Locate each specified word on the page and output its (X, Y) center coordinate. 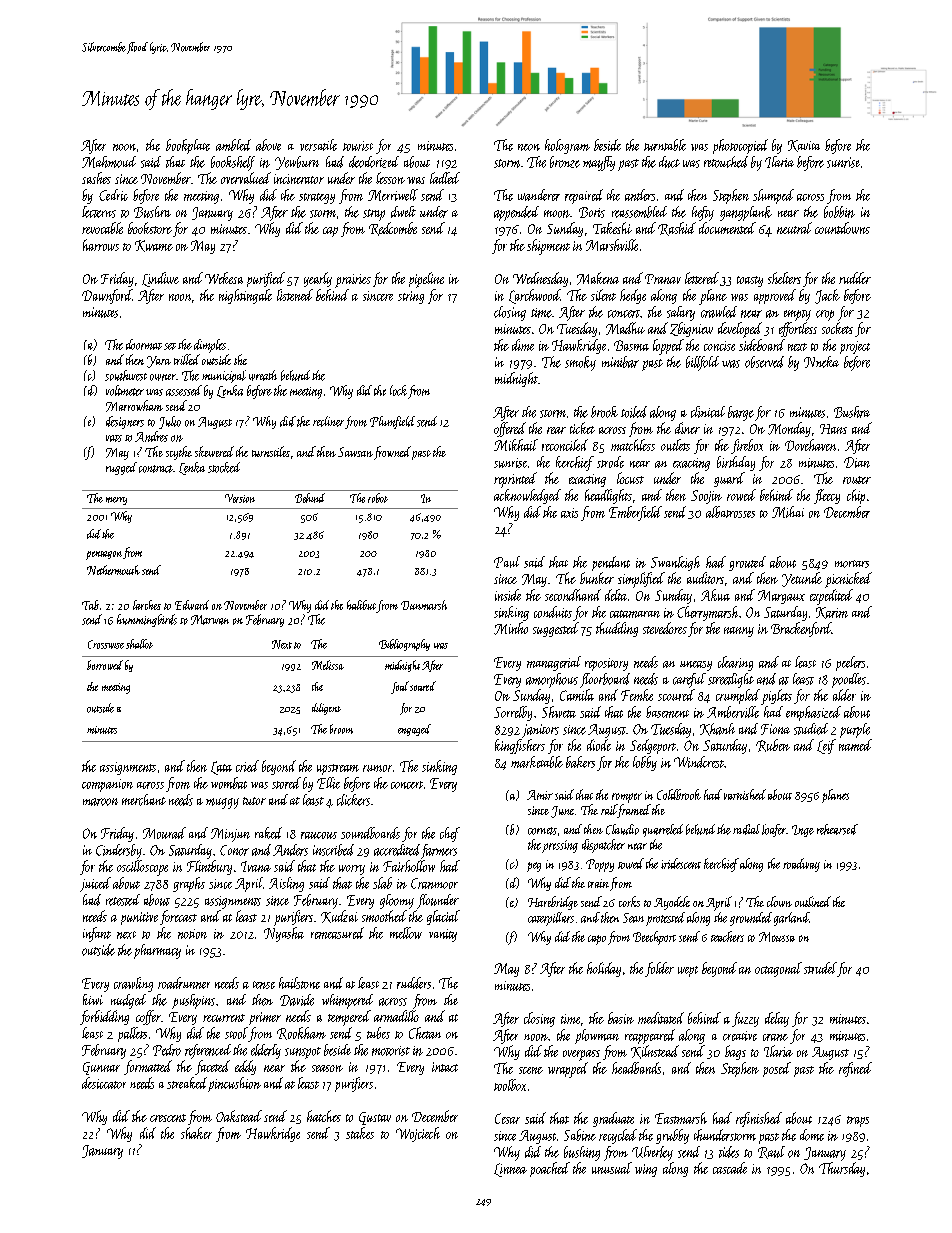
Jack (827, 296)
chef (450, 834)
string (411, 297)
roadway (801, 865)
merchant (144, 800)
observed (764, 362)
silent (603, 295)
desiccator (104, 1083)
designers (125, 422)
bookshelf (233, 163)
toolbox (510, 1085)
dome (812, 1135)
